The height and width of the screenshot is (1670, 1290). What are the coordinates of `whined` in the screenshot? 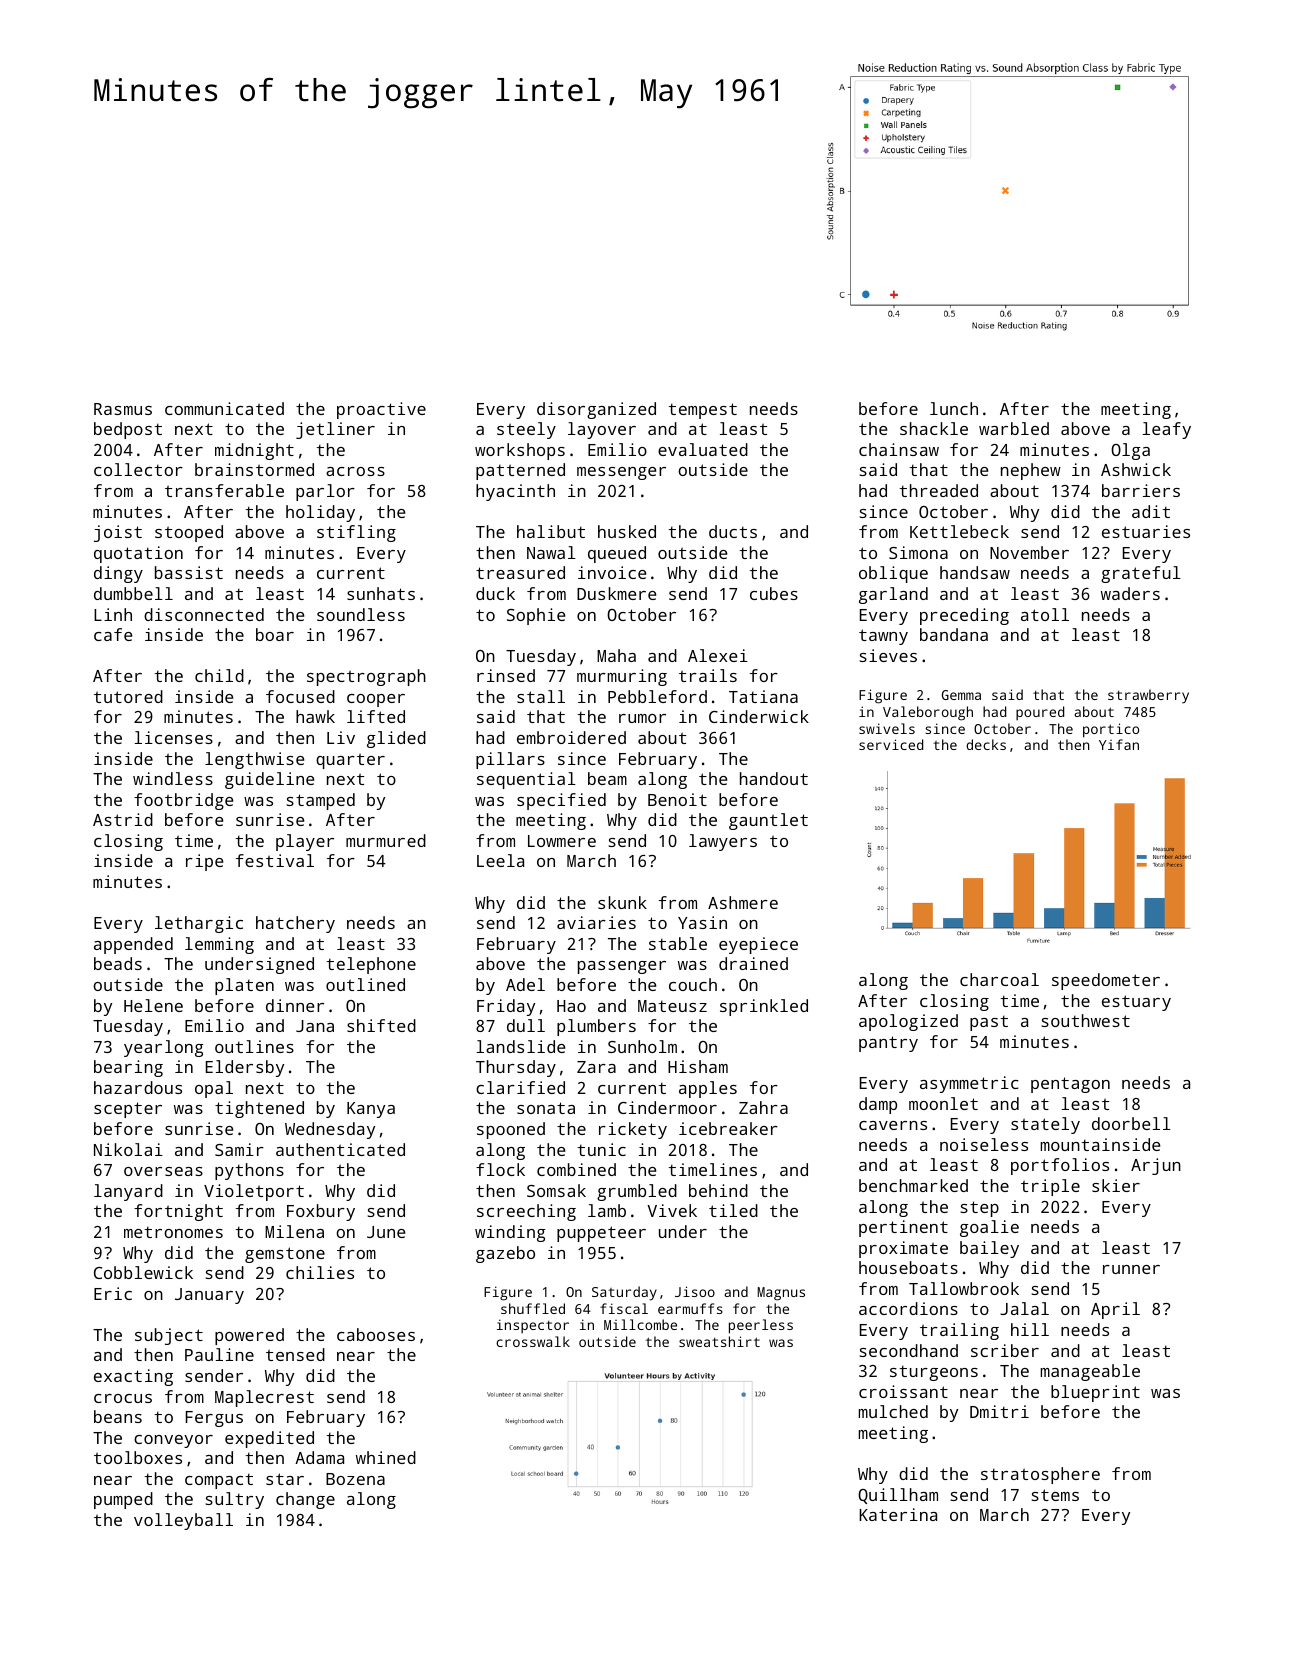 It's located at (386, 1457).
